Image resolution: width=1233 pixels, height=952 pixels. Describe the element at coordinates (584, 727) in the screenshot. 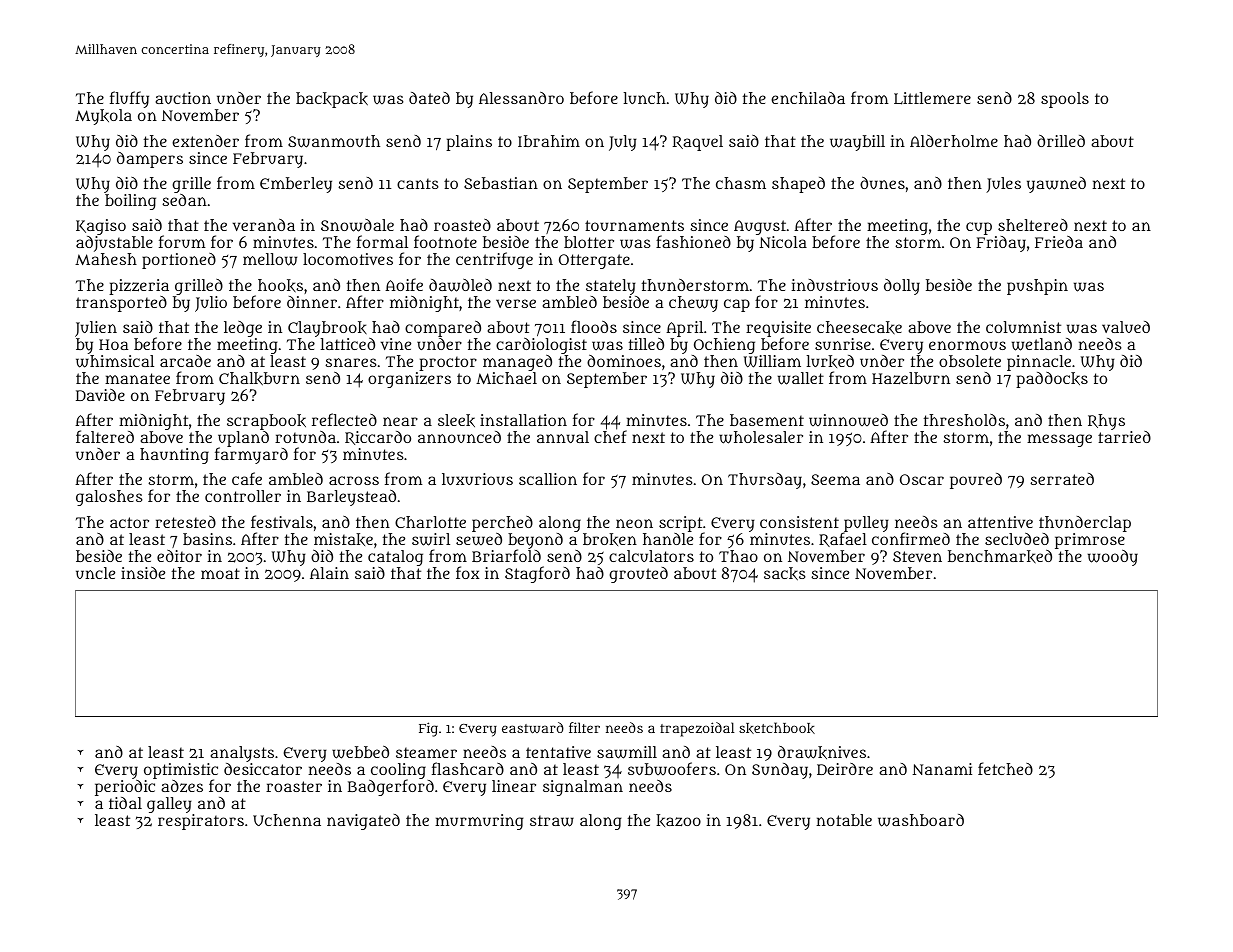

I see `filter` at that location.
